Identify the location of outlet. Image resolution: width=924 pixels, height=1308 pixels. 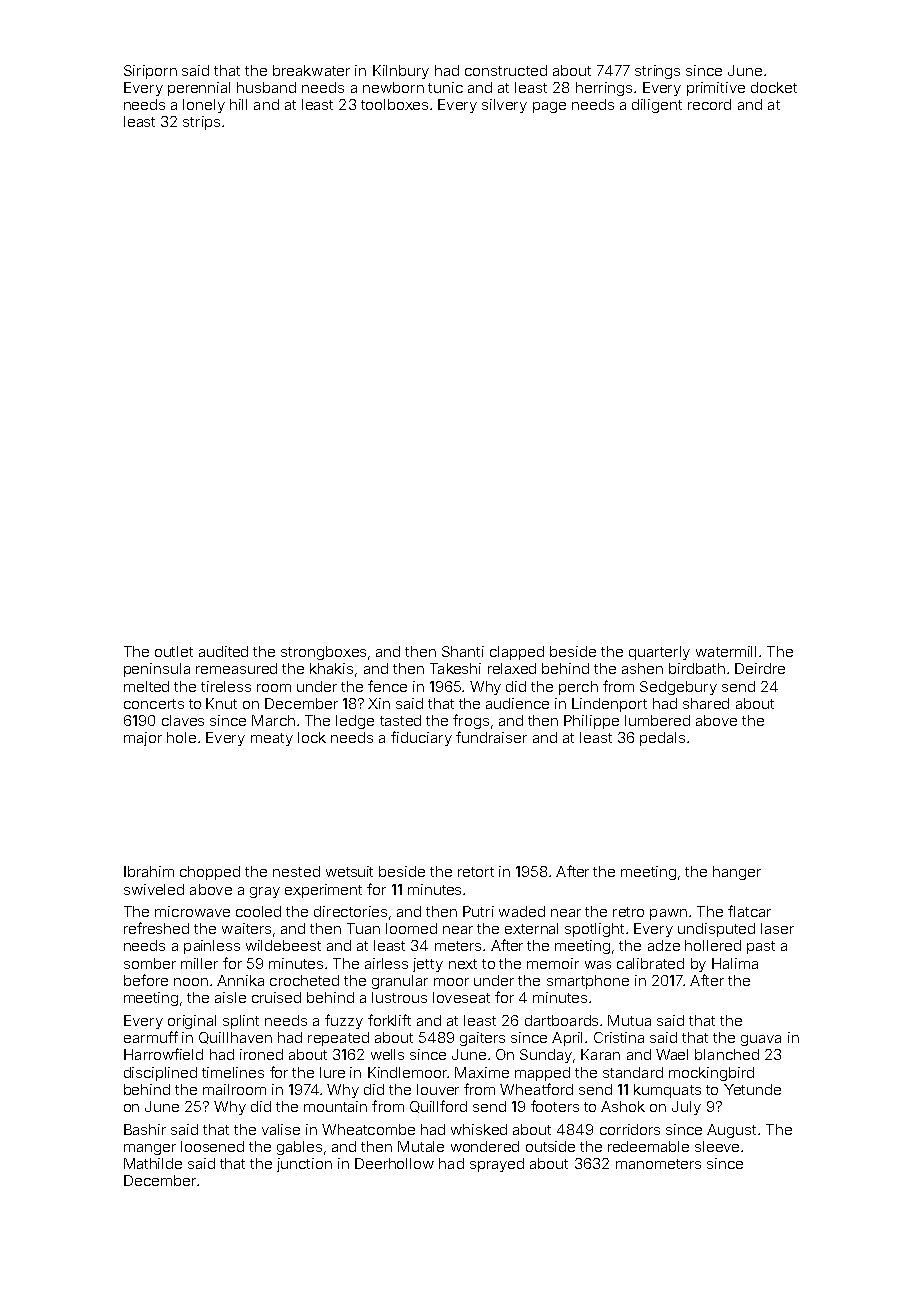
(174, 651).
